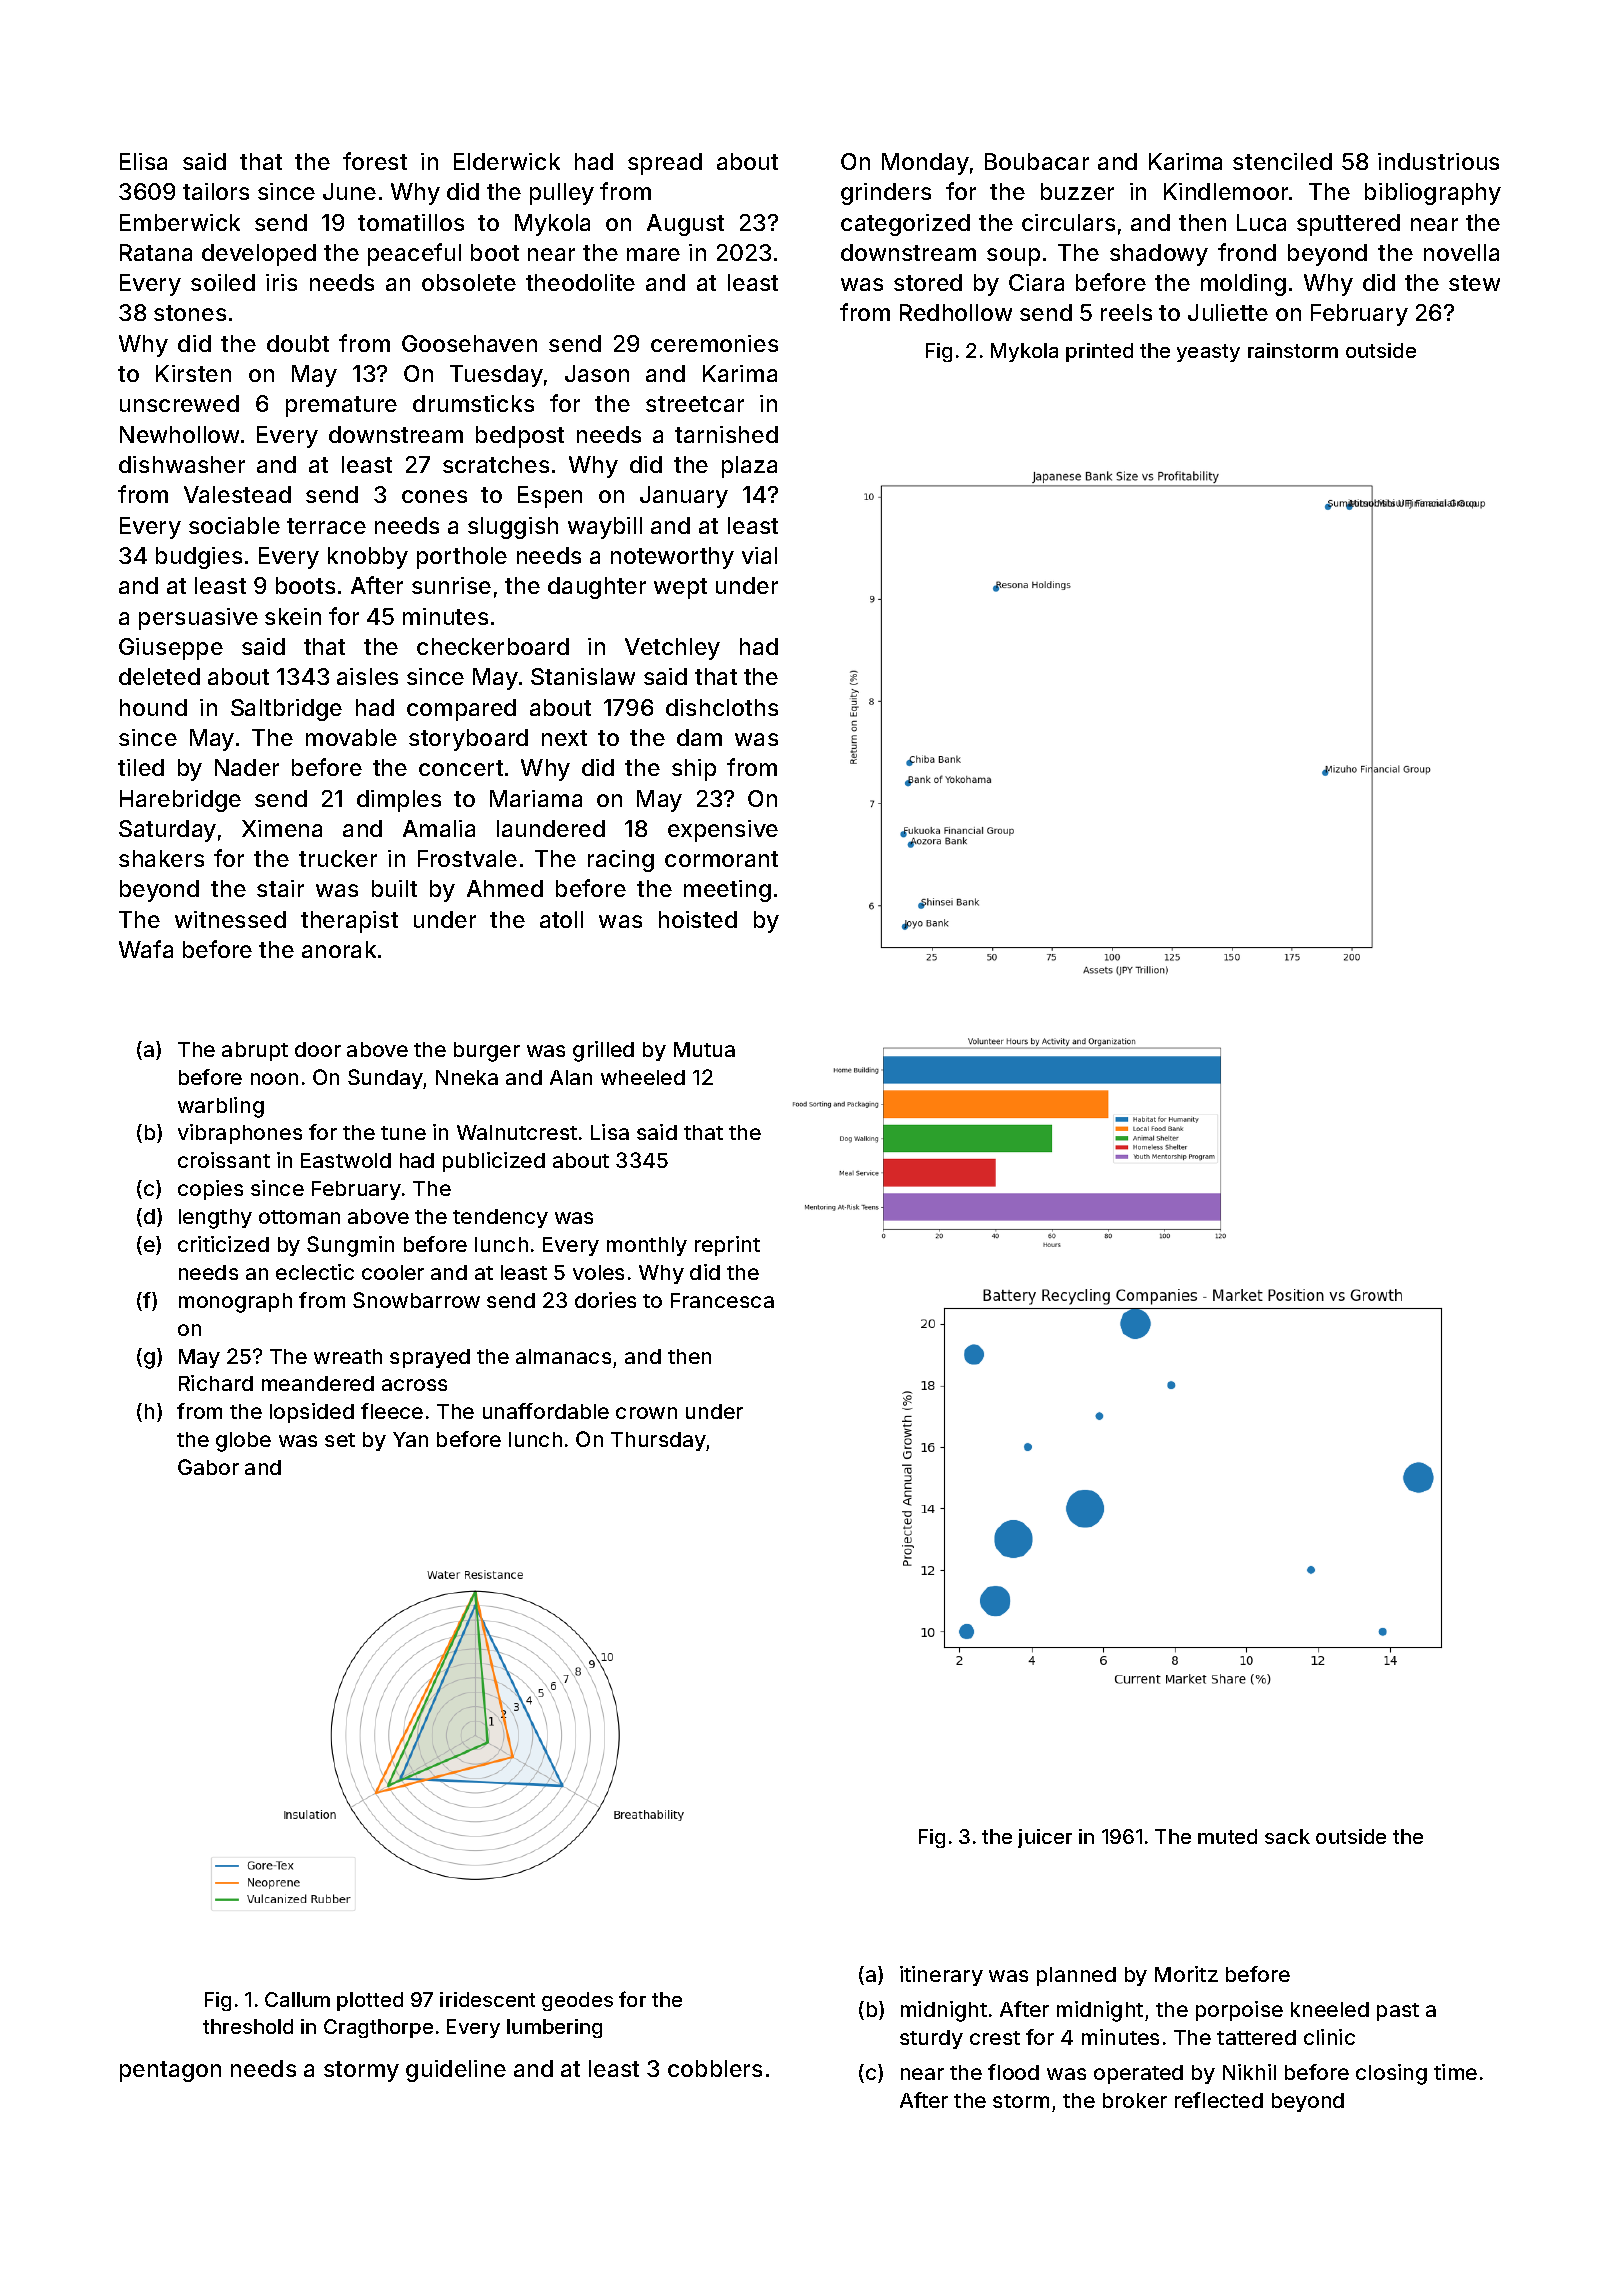 The image size is (1620, 2292). What do you see at coordinates (727, 891) in the screenshot?
I see `meeting` at bounding box center [727, 891].
